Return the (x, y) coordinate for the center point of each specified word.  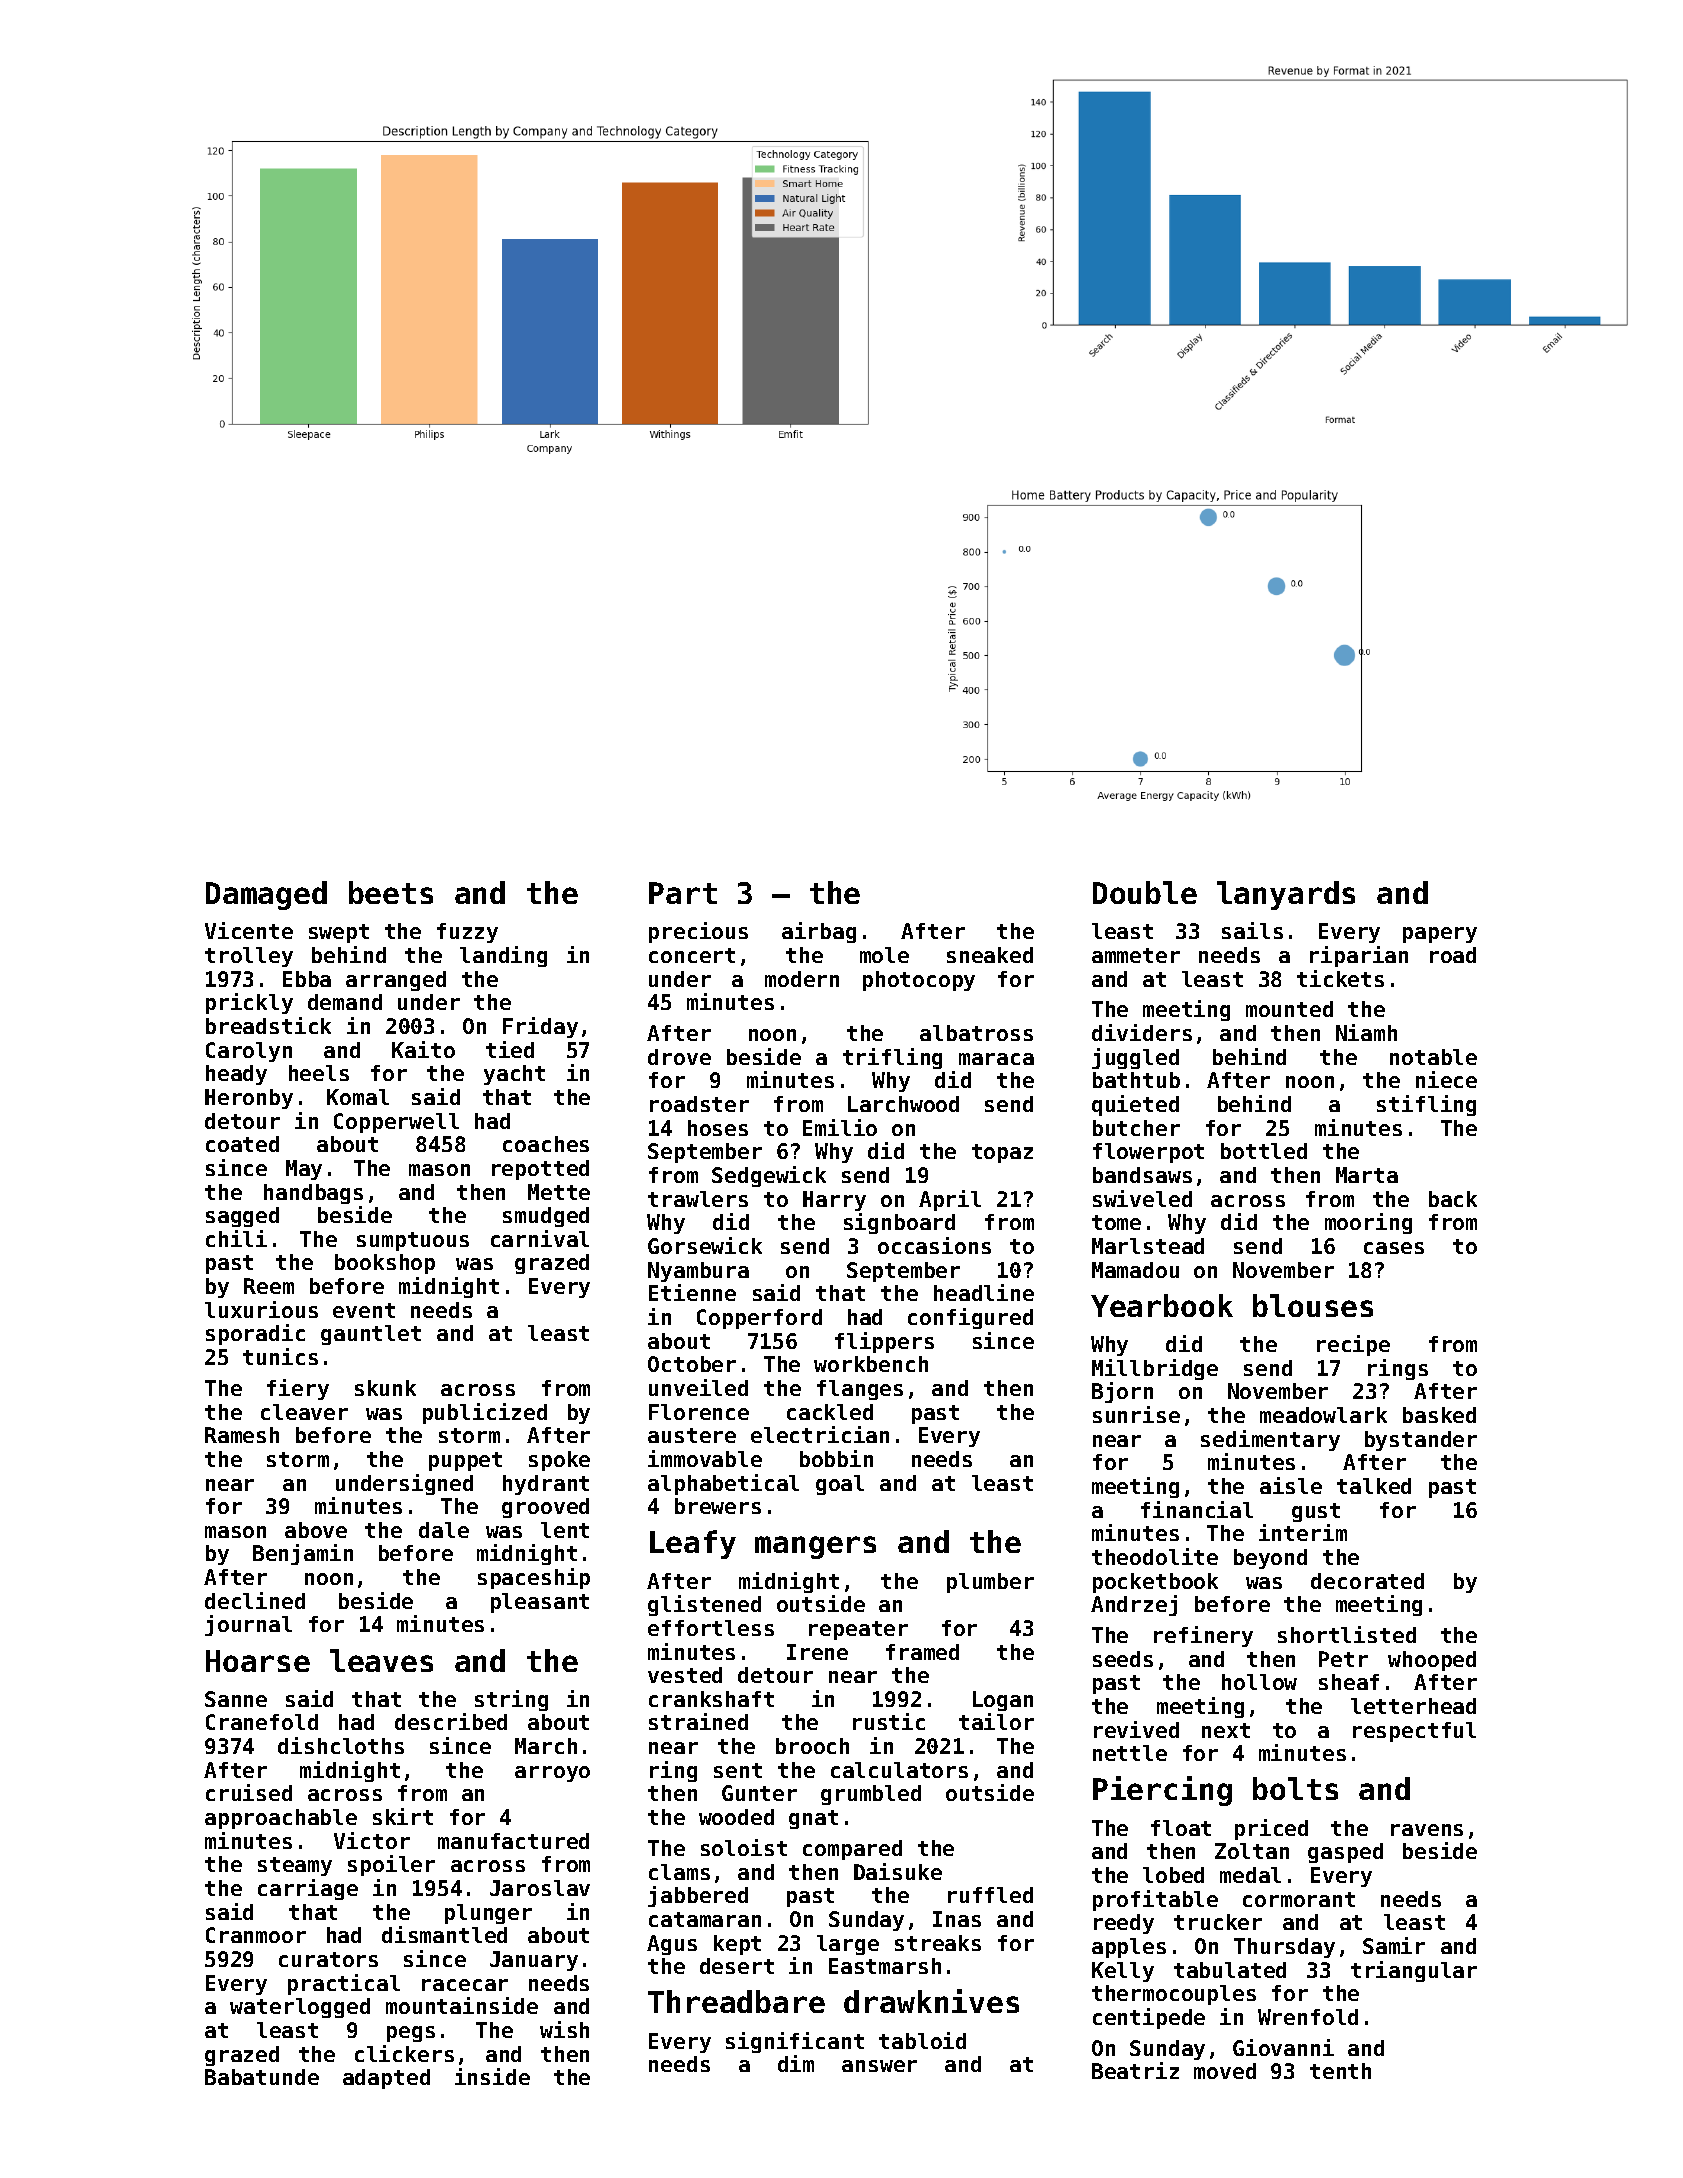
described (451, 1721)
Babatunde (262, 2077)
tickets (1340, 978)
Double (1145, 892)
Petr (1343, 1659)
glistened (704, 1605)
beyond (1270, 1559)
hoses (718, 1128)
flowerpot (1148, 1153)
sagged (242, 1217)
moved (1225, 2071)
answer (879, 2066)
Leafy (693, 1544)
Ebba (307, 979)
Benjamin (303, 1554)
